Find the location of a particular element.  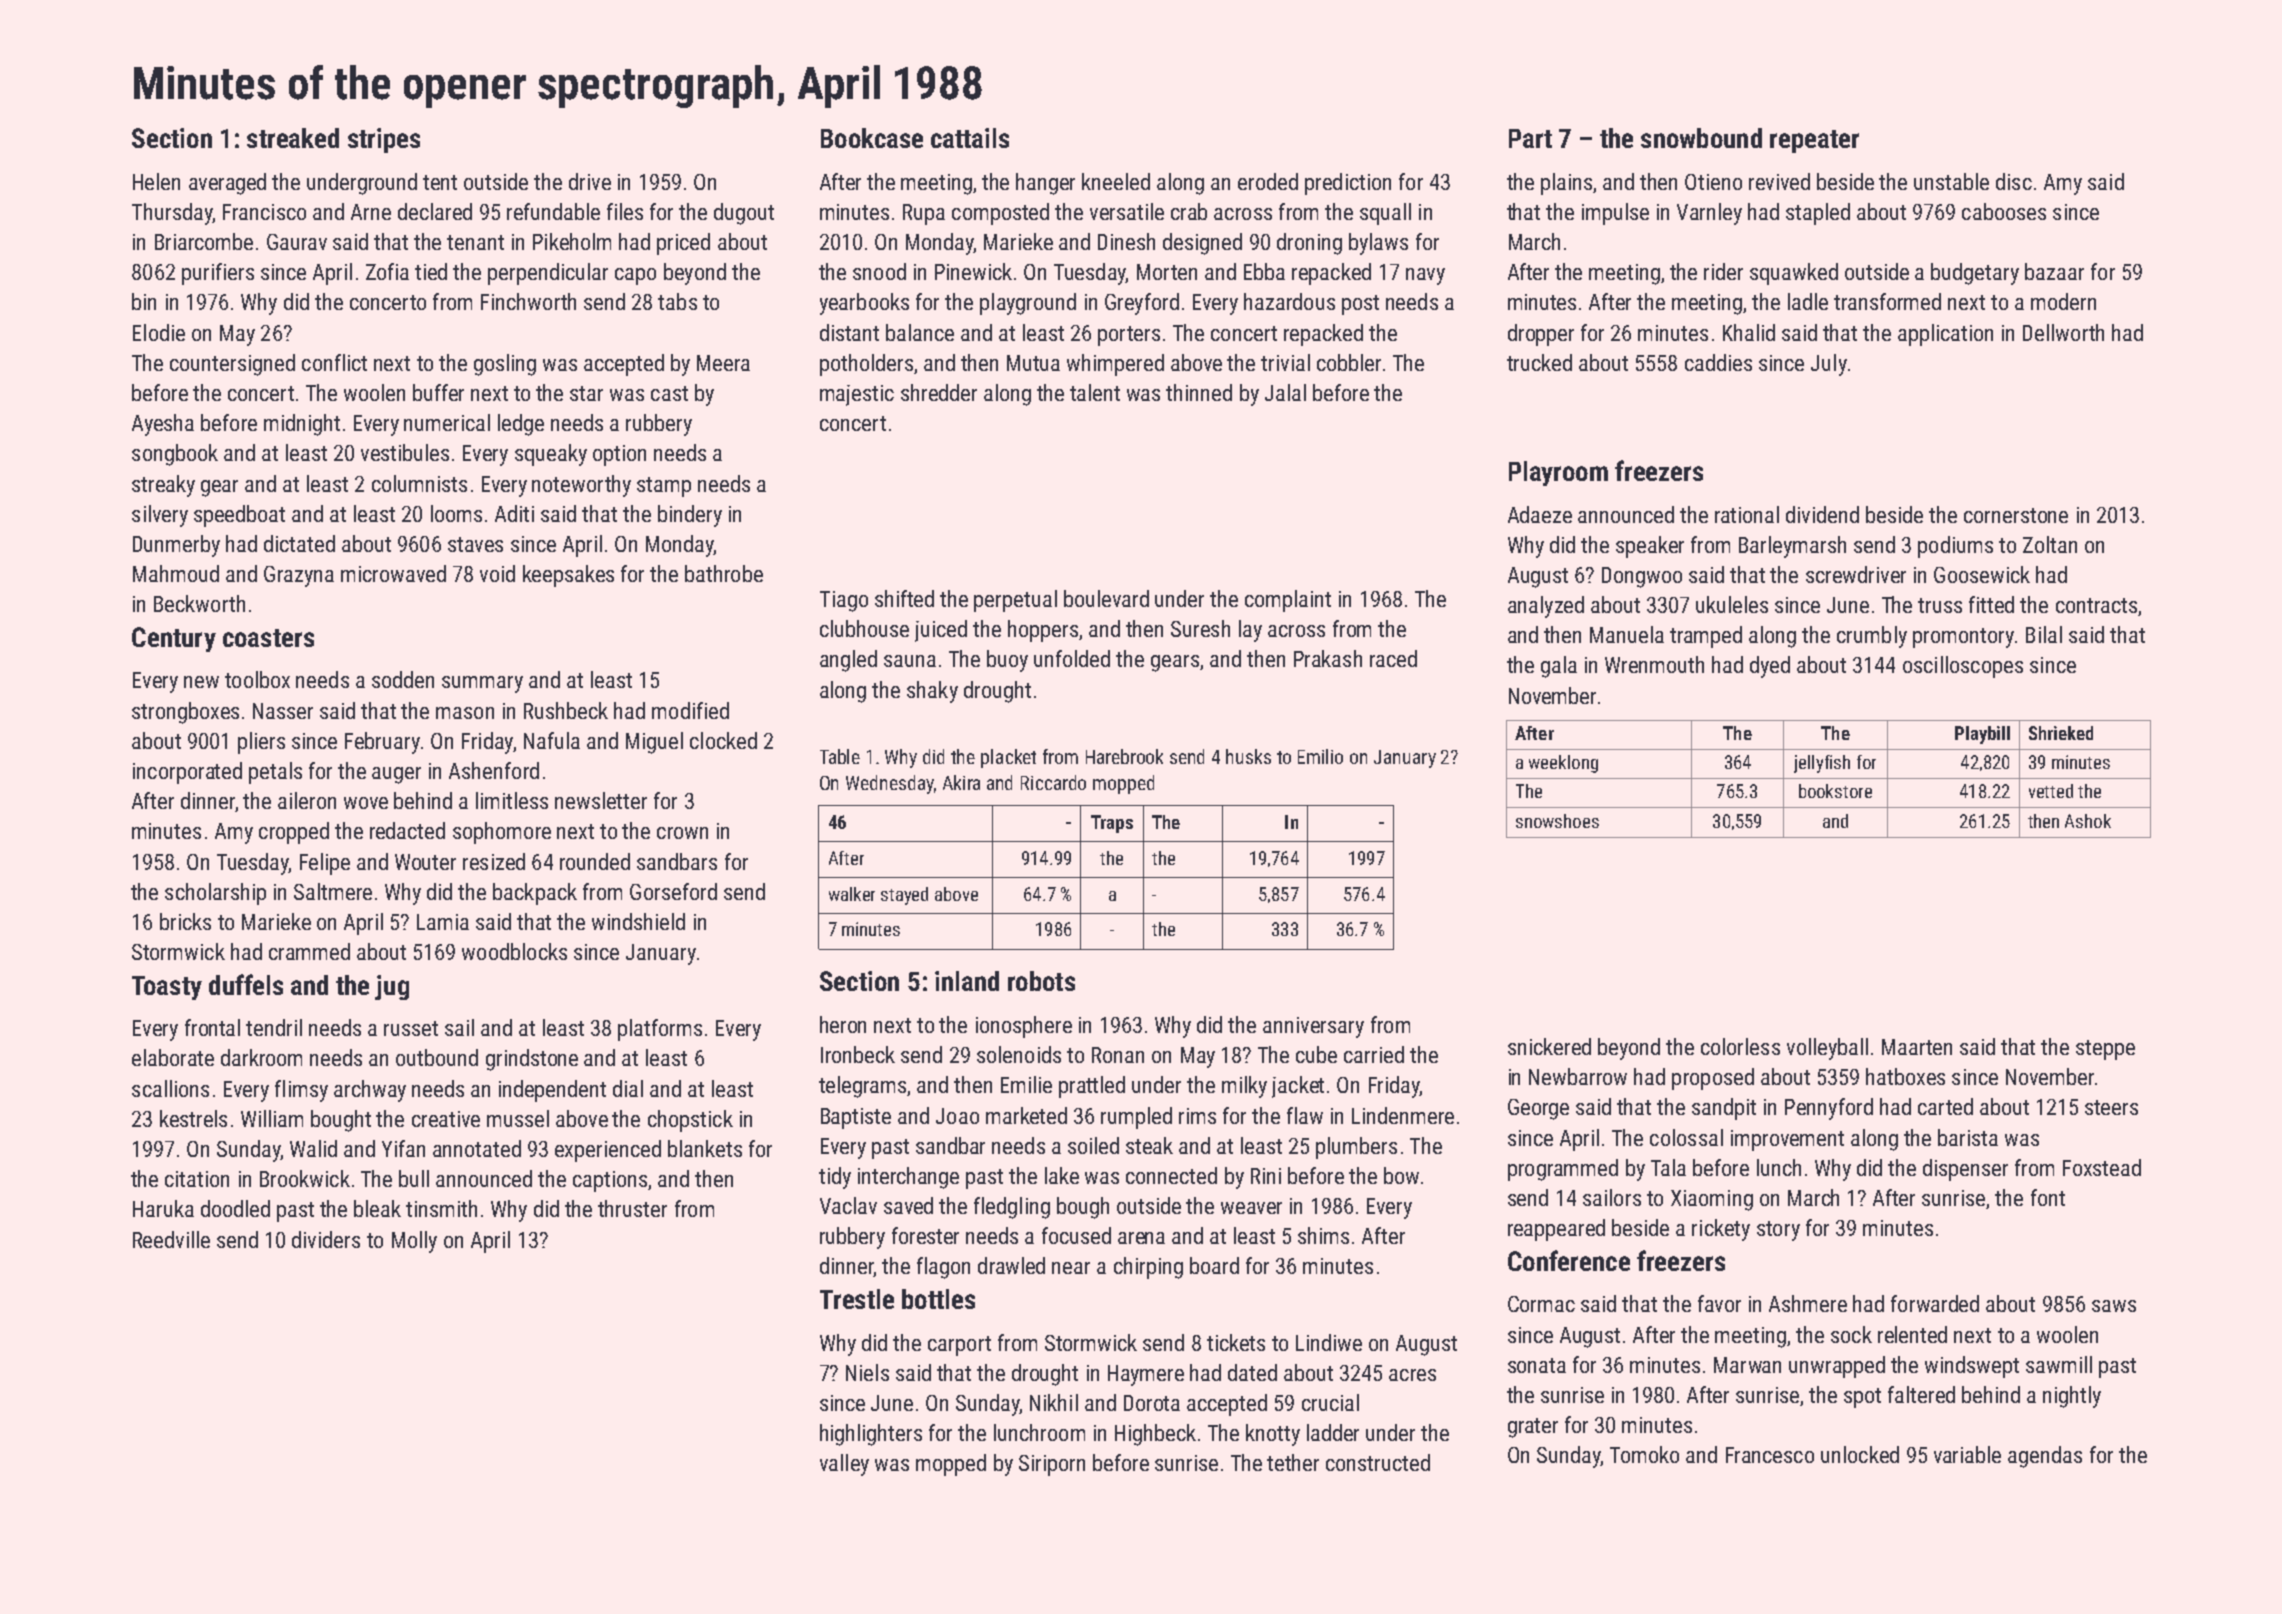

bottles is located at coordinates (938, 1299).
